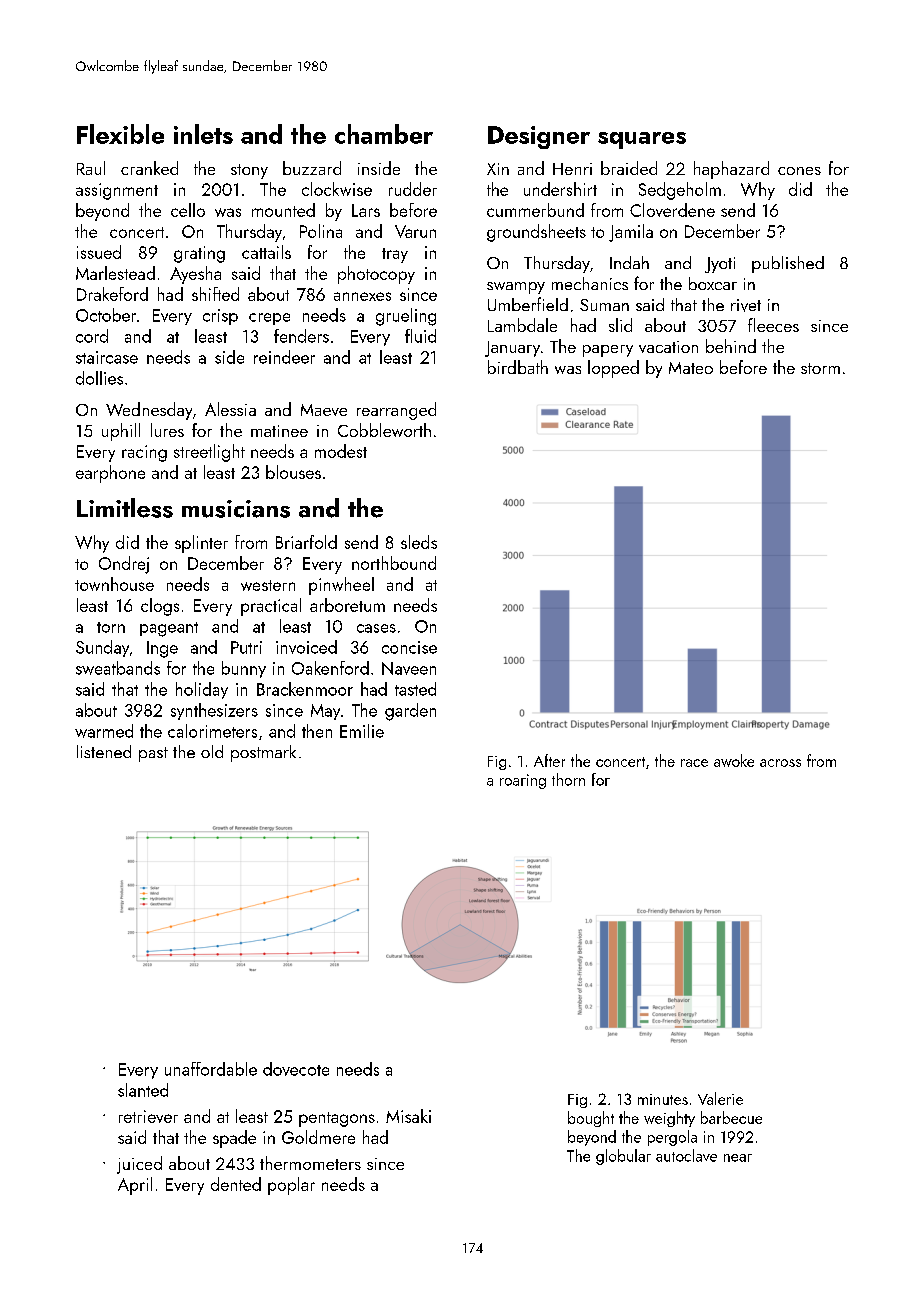 The image size is (924, 1314). What do you see at coordinates (408, 1116) in the screenshot?
I see `Misaki` at bounding box center [408, 1116].
